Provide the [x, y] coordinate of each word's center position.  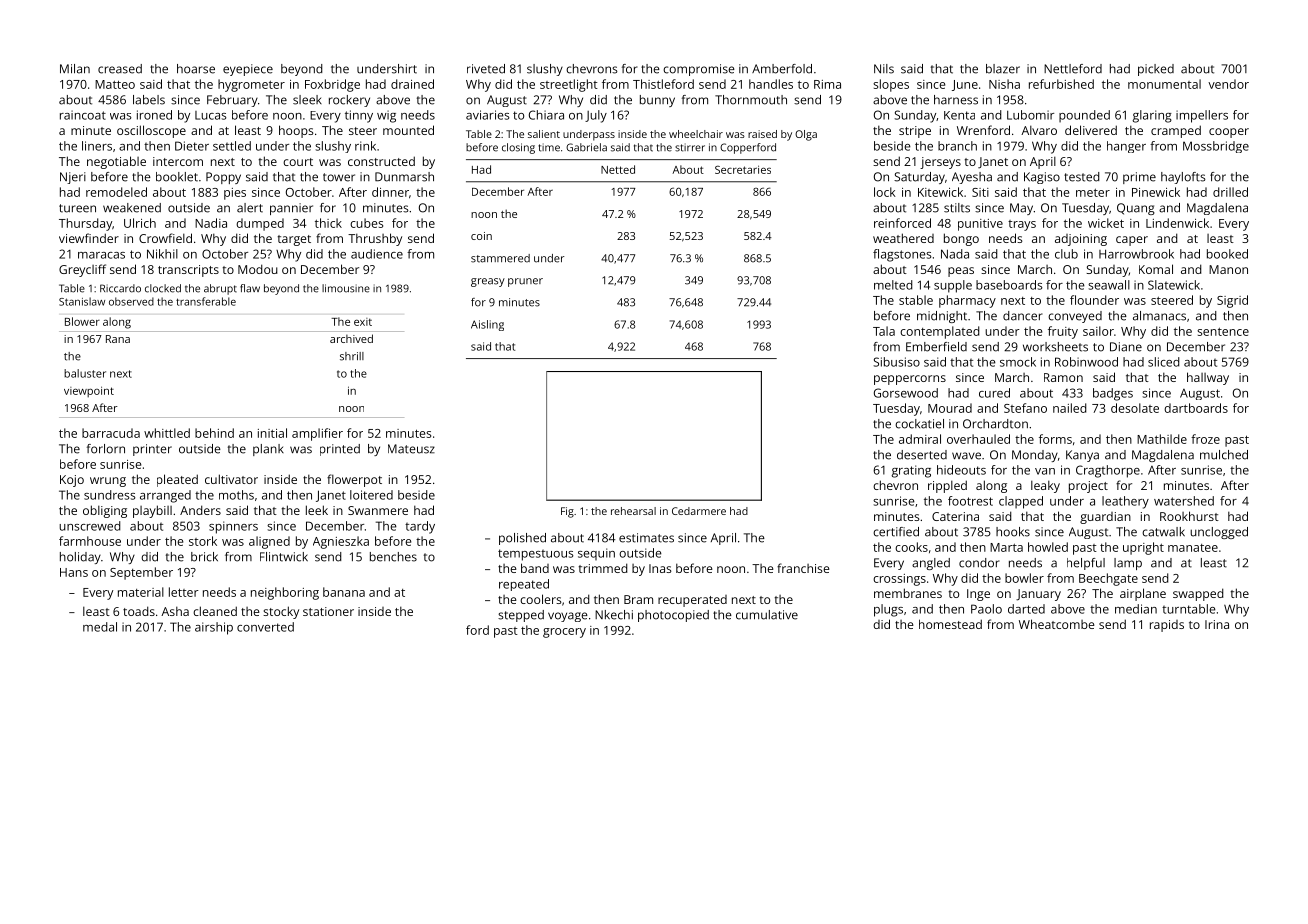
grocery [564, 633]
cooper [1229, 133]
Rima [827, 84]
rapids [1167, 626]
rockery [349, 101]
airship [214, 628]
